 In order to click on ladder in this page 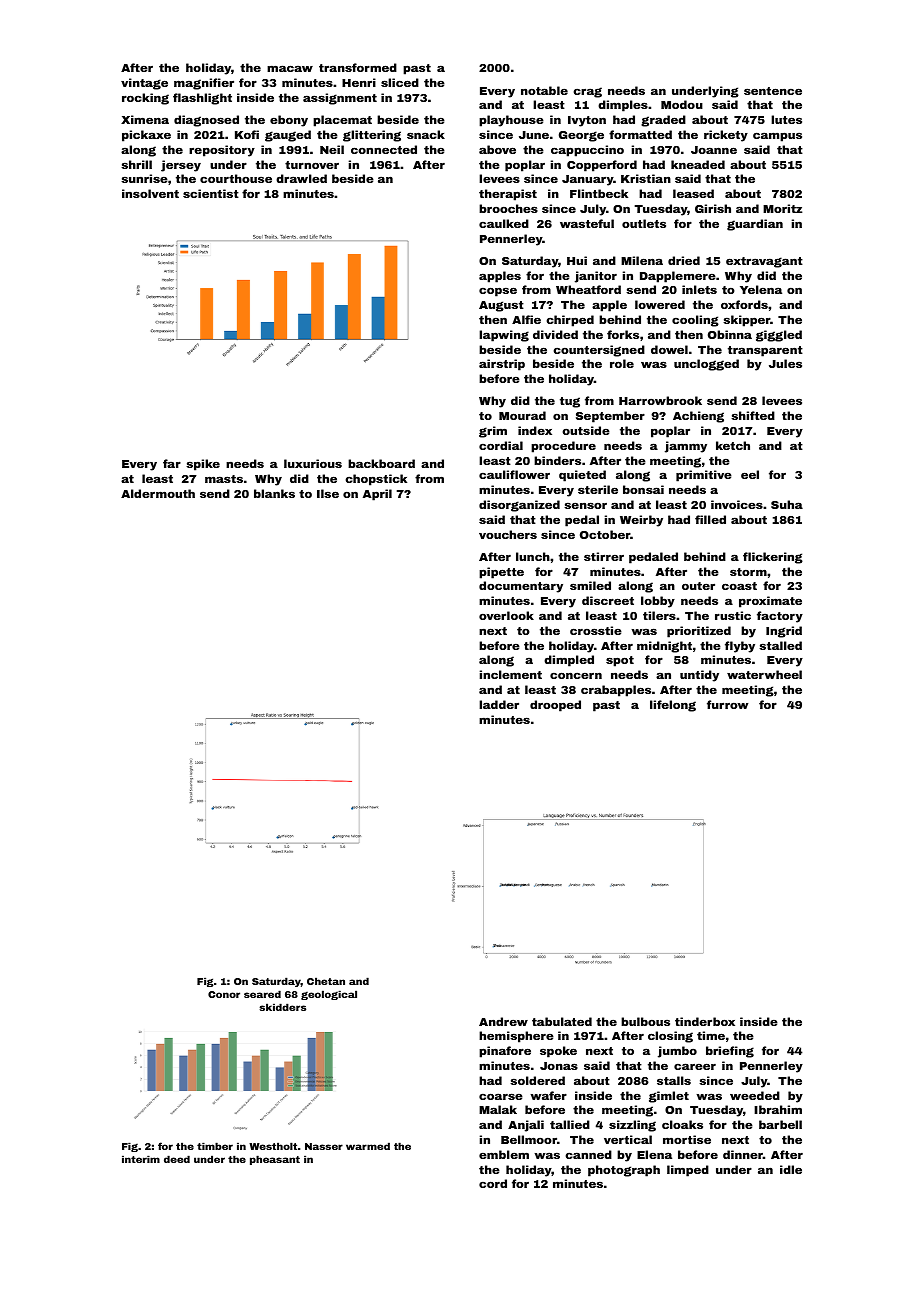, I will do `click(499, 704)`.
